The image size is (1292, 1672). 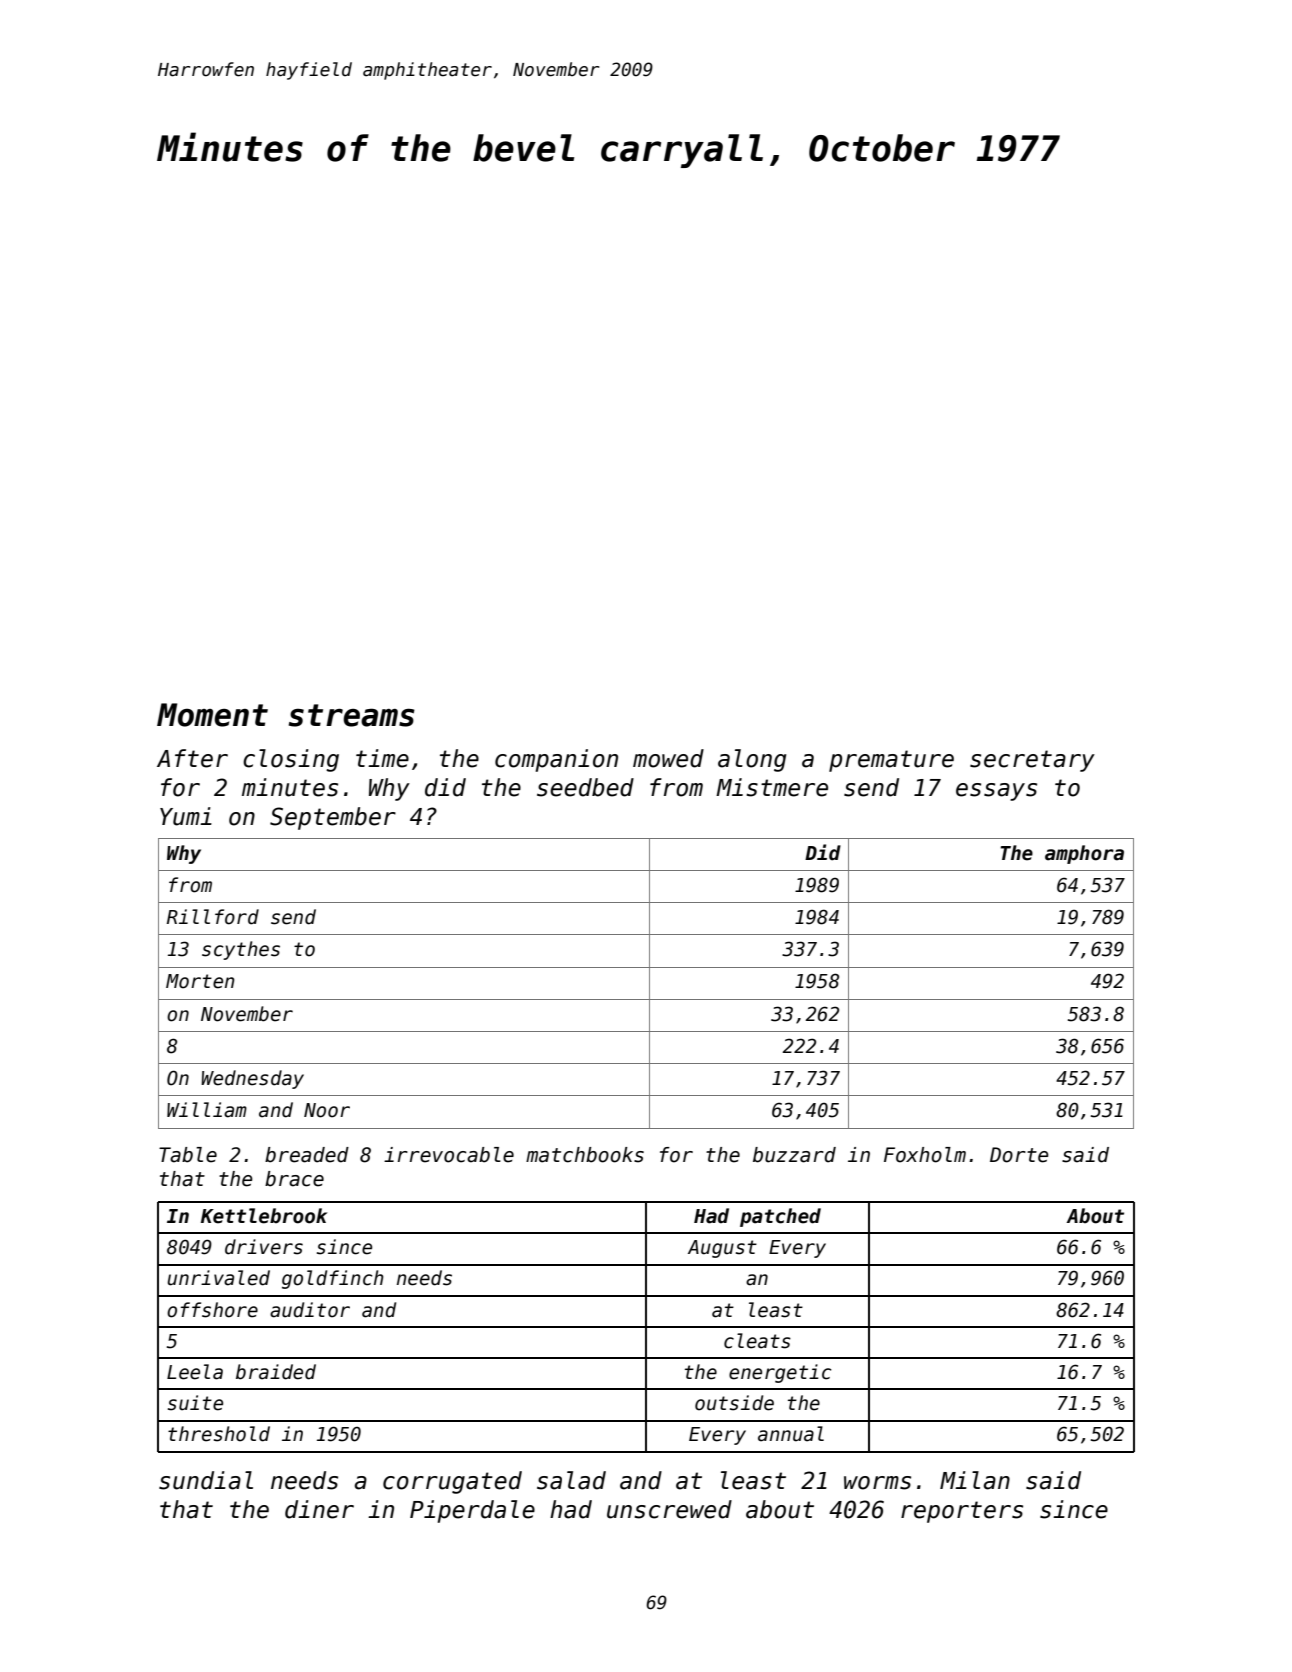 What do you see at coordinates (319, 1509) in the document?
I see `diner` at bounding box center [319, 1509].
